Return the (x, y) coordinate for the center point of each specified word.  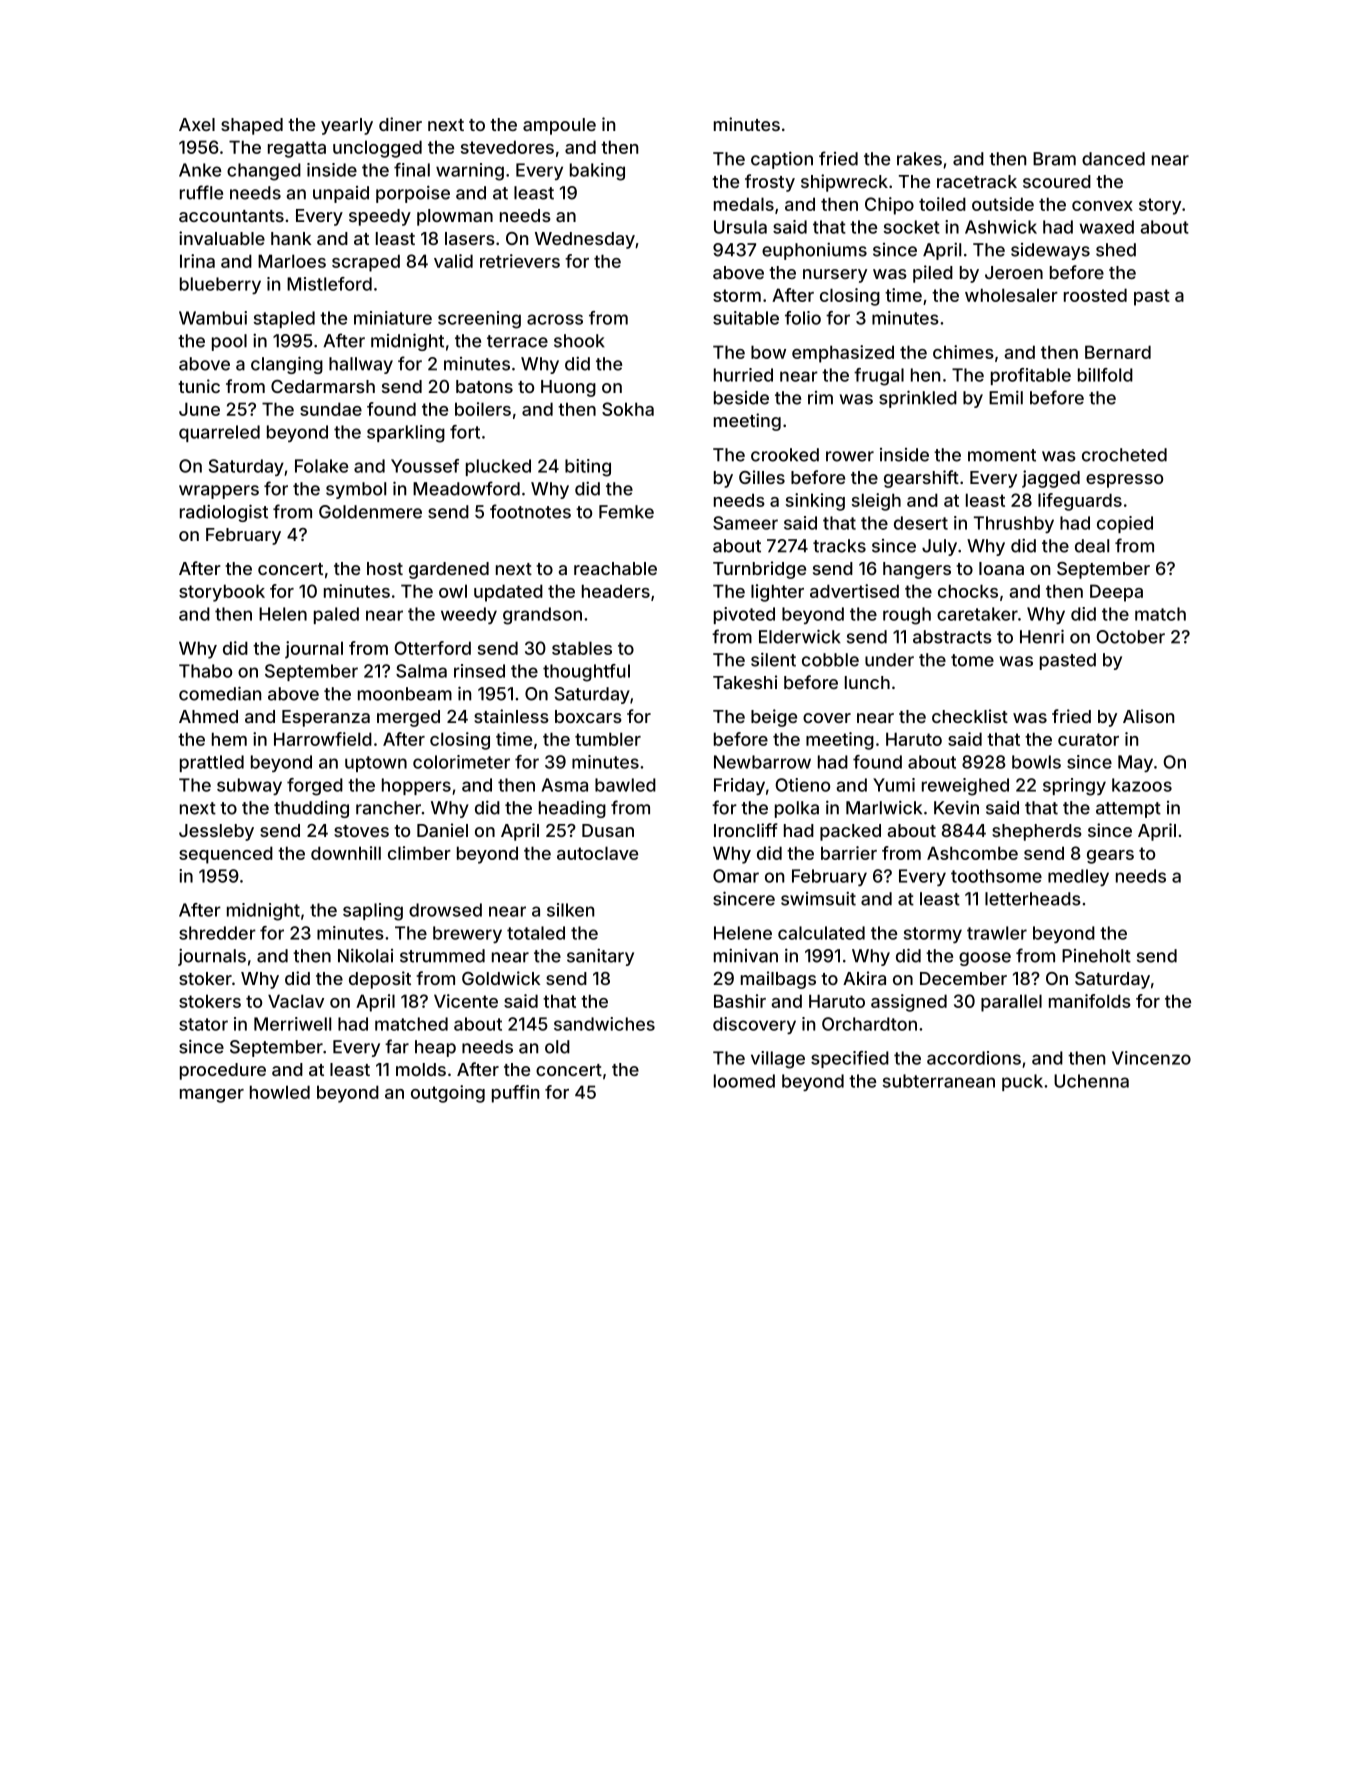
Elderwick (800, 636)
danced (1113, 159)
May (1135, 763)
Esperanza (326, 718)
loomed (744, 1081)
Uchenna (1091, 1081)
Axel (197, 124)
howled (280, 1092)
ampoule (559, 126)
